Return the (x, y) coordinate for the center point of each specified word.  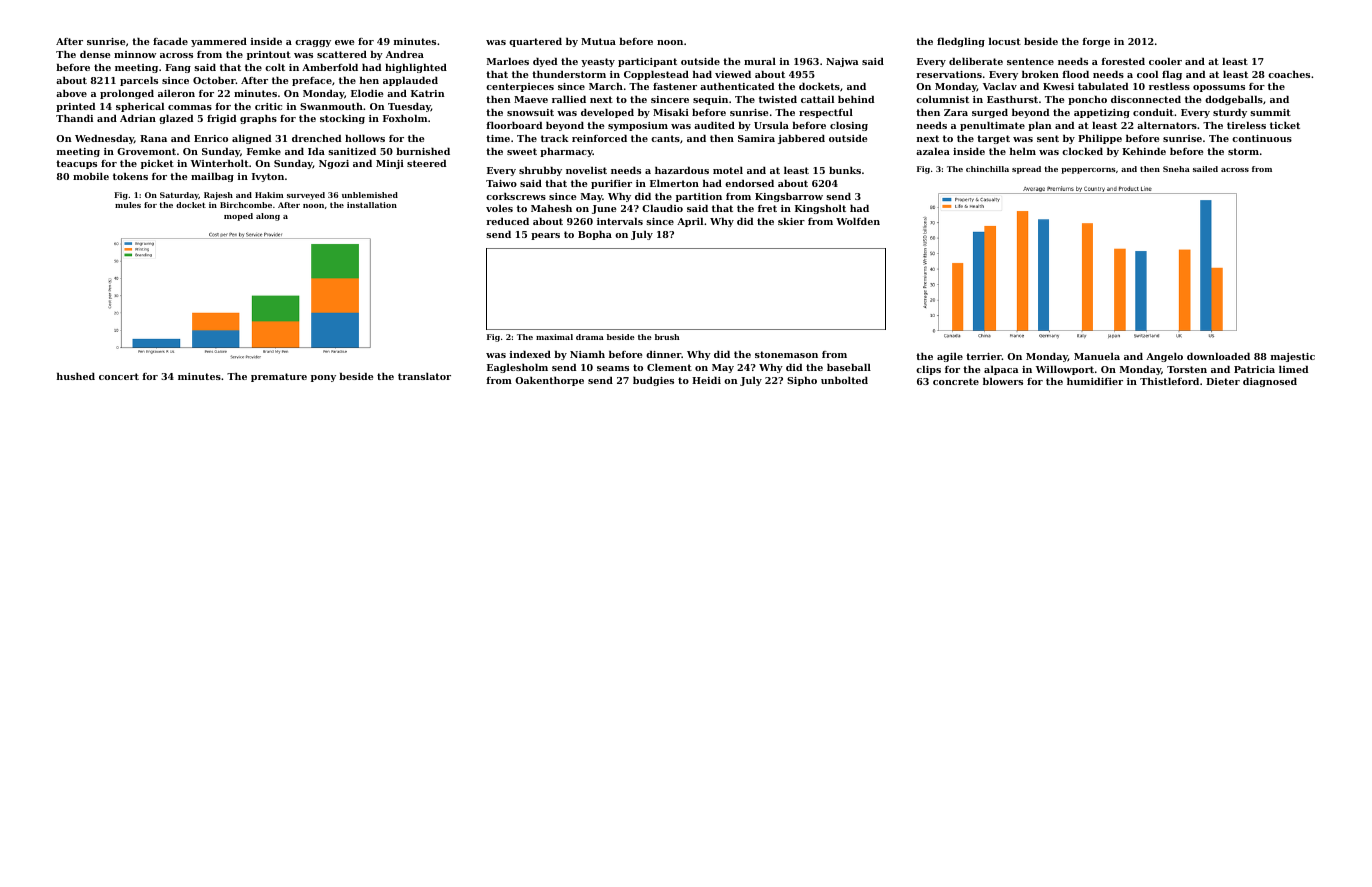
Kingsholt (820, 209)
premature (279, 377)
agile (950, 357)
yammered (219, 42)
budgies (653, 381)
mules (128, 205)
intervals (620, 221)
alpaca (1001, 370)
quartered (535, 42)
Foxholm (405, 118)
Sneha (1176, 169)
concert (119, 376)
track (555, 138)
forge (1096, 42)
